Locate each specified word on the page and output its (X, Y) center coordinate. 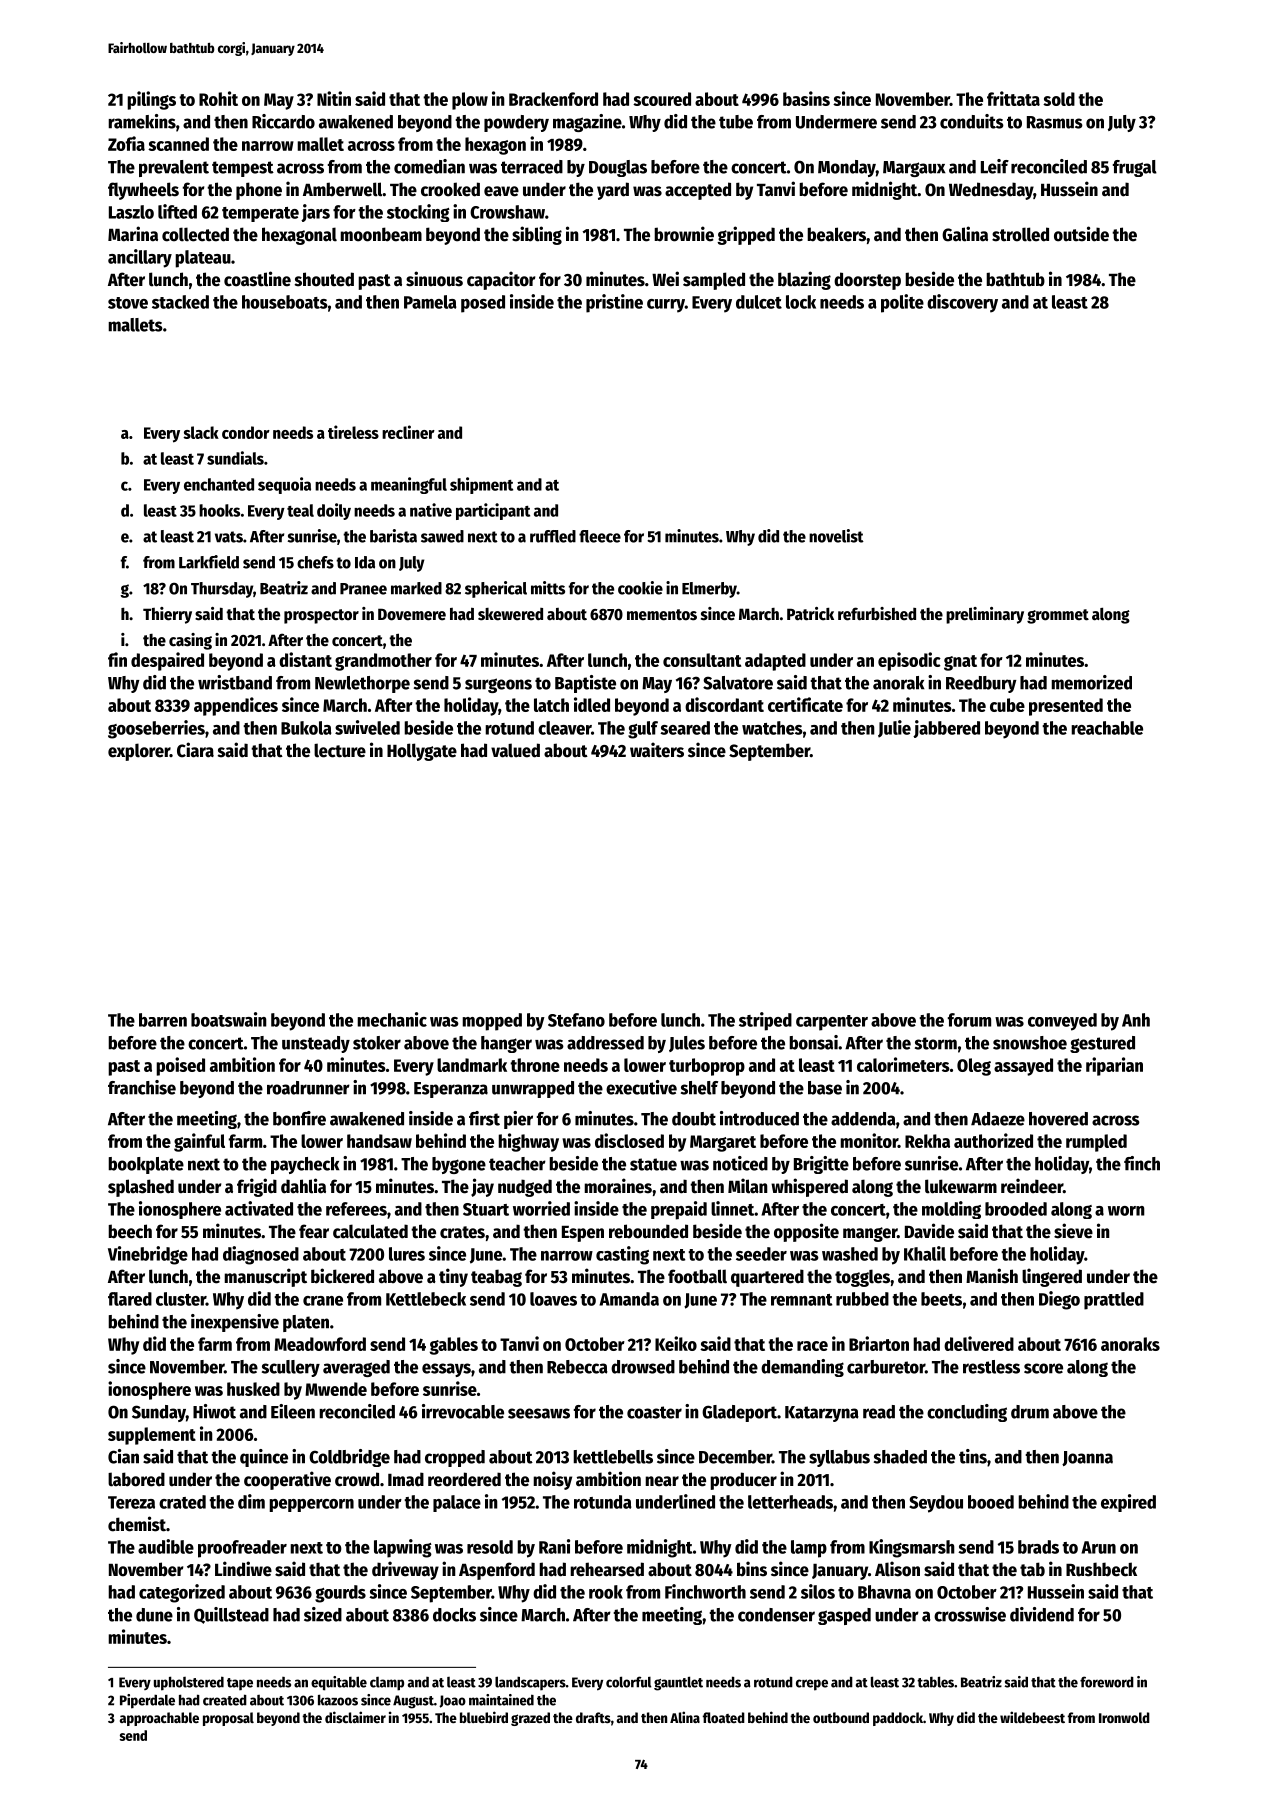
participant (493, 511)
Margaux (914, 169)
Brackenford (553, 99)
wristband (235, 682)
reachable (1107, 728)
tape (240, 1684)
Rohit (218, 98)
